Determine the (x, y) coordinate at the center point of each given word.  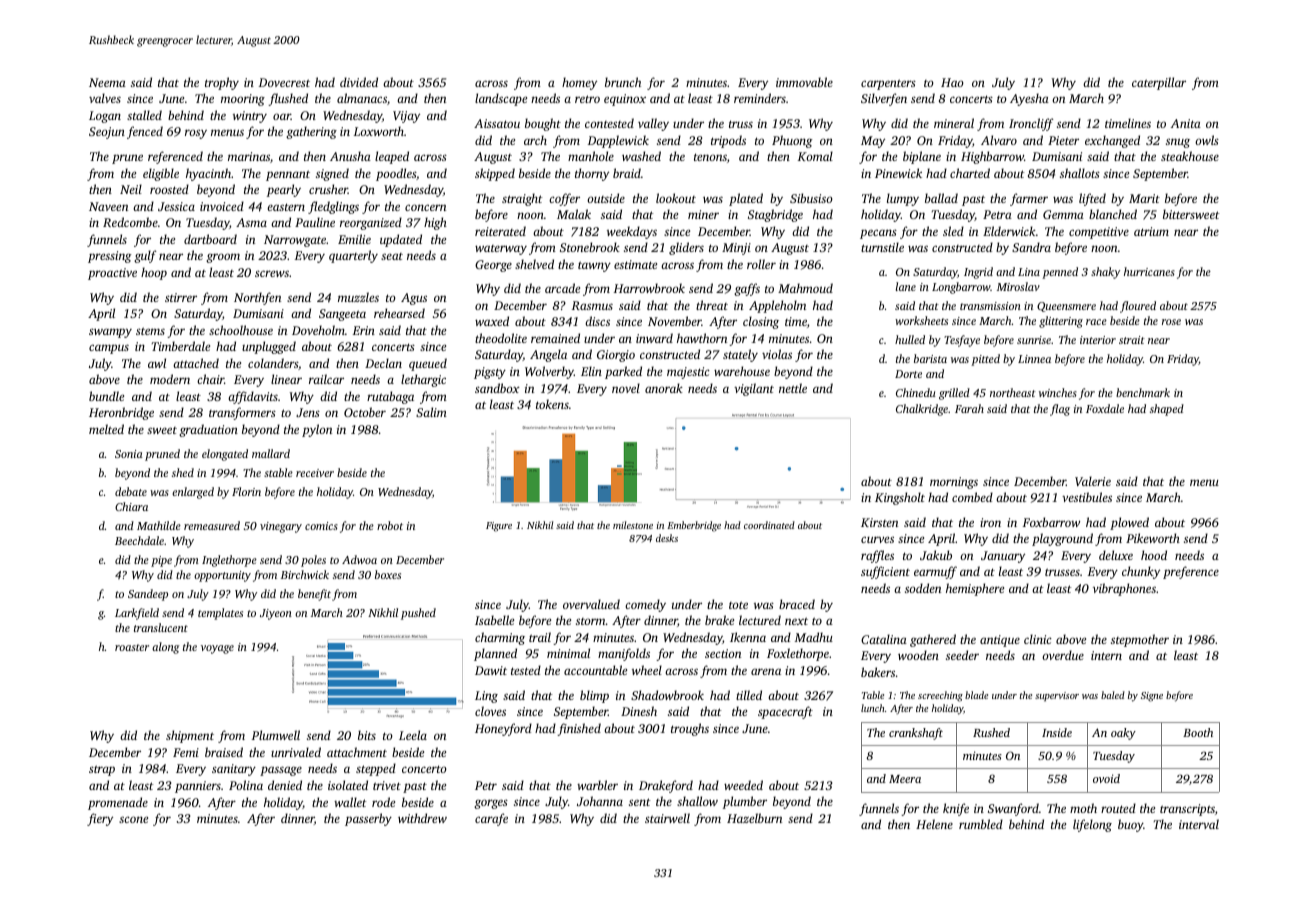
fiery (100, 819)
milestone (633, 525)
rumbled (981, 824)
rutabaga (390, 397)
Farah (969, 408)
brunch (623, 82)
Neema (107, 82)
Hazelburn (754, 818)
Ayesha (1029, 99)
